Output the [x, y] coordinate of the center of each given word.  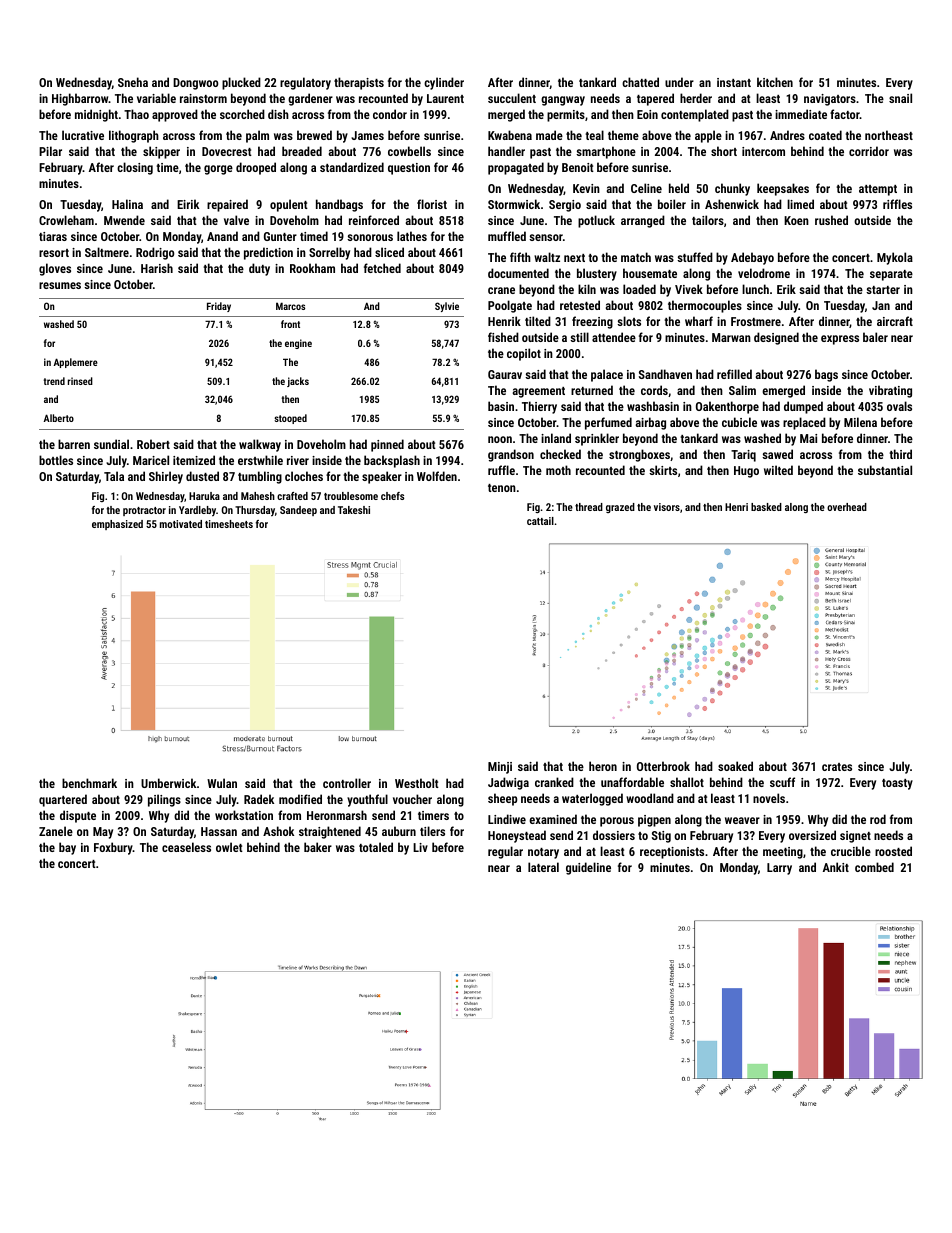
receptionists [672, 853]
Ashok [278, 831]
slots [629, 321]
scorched [242, 114]
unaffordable [632, 782]
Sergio [565, 206]
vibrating [890, 391]
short [724, 151]
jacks [298, 382]
